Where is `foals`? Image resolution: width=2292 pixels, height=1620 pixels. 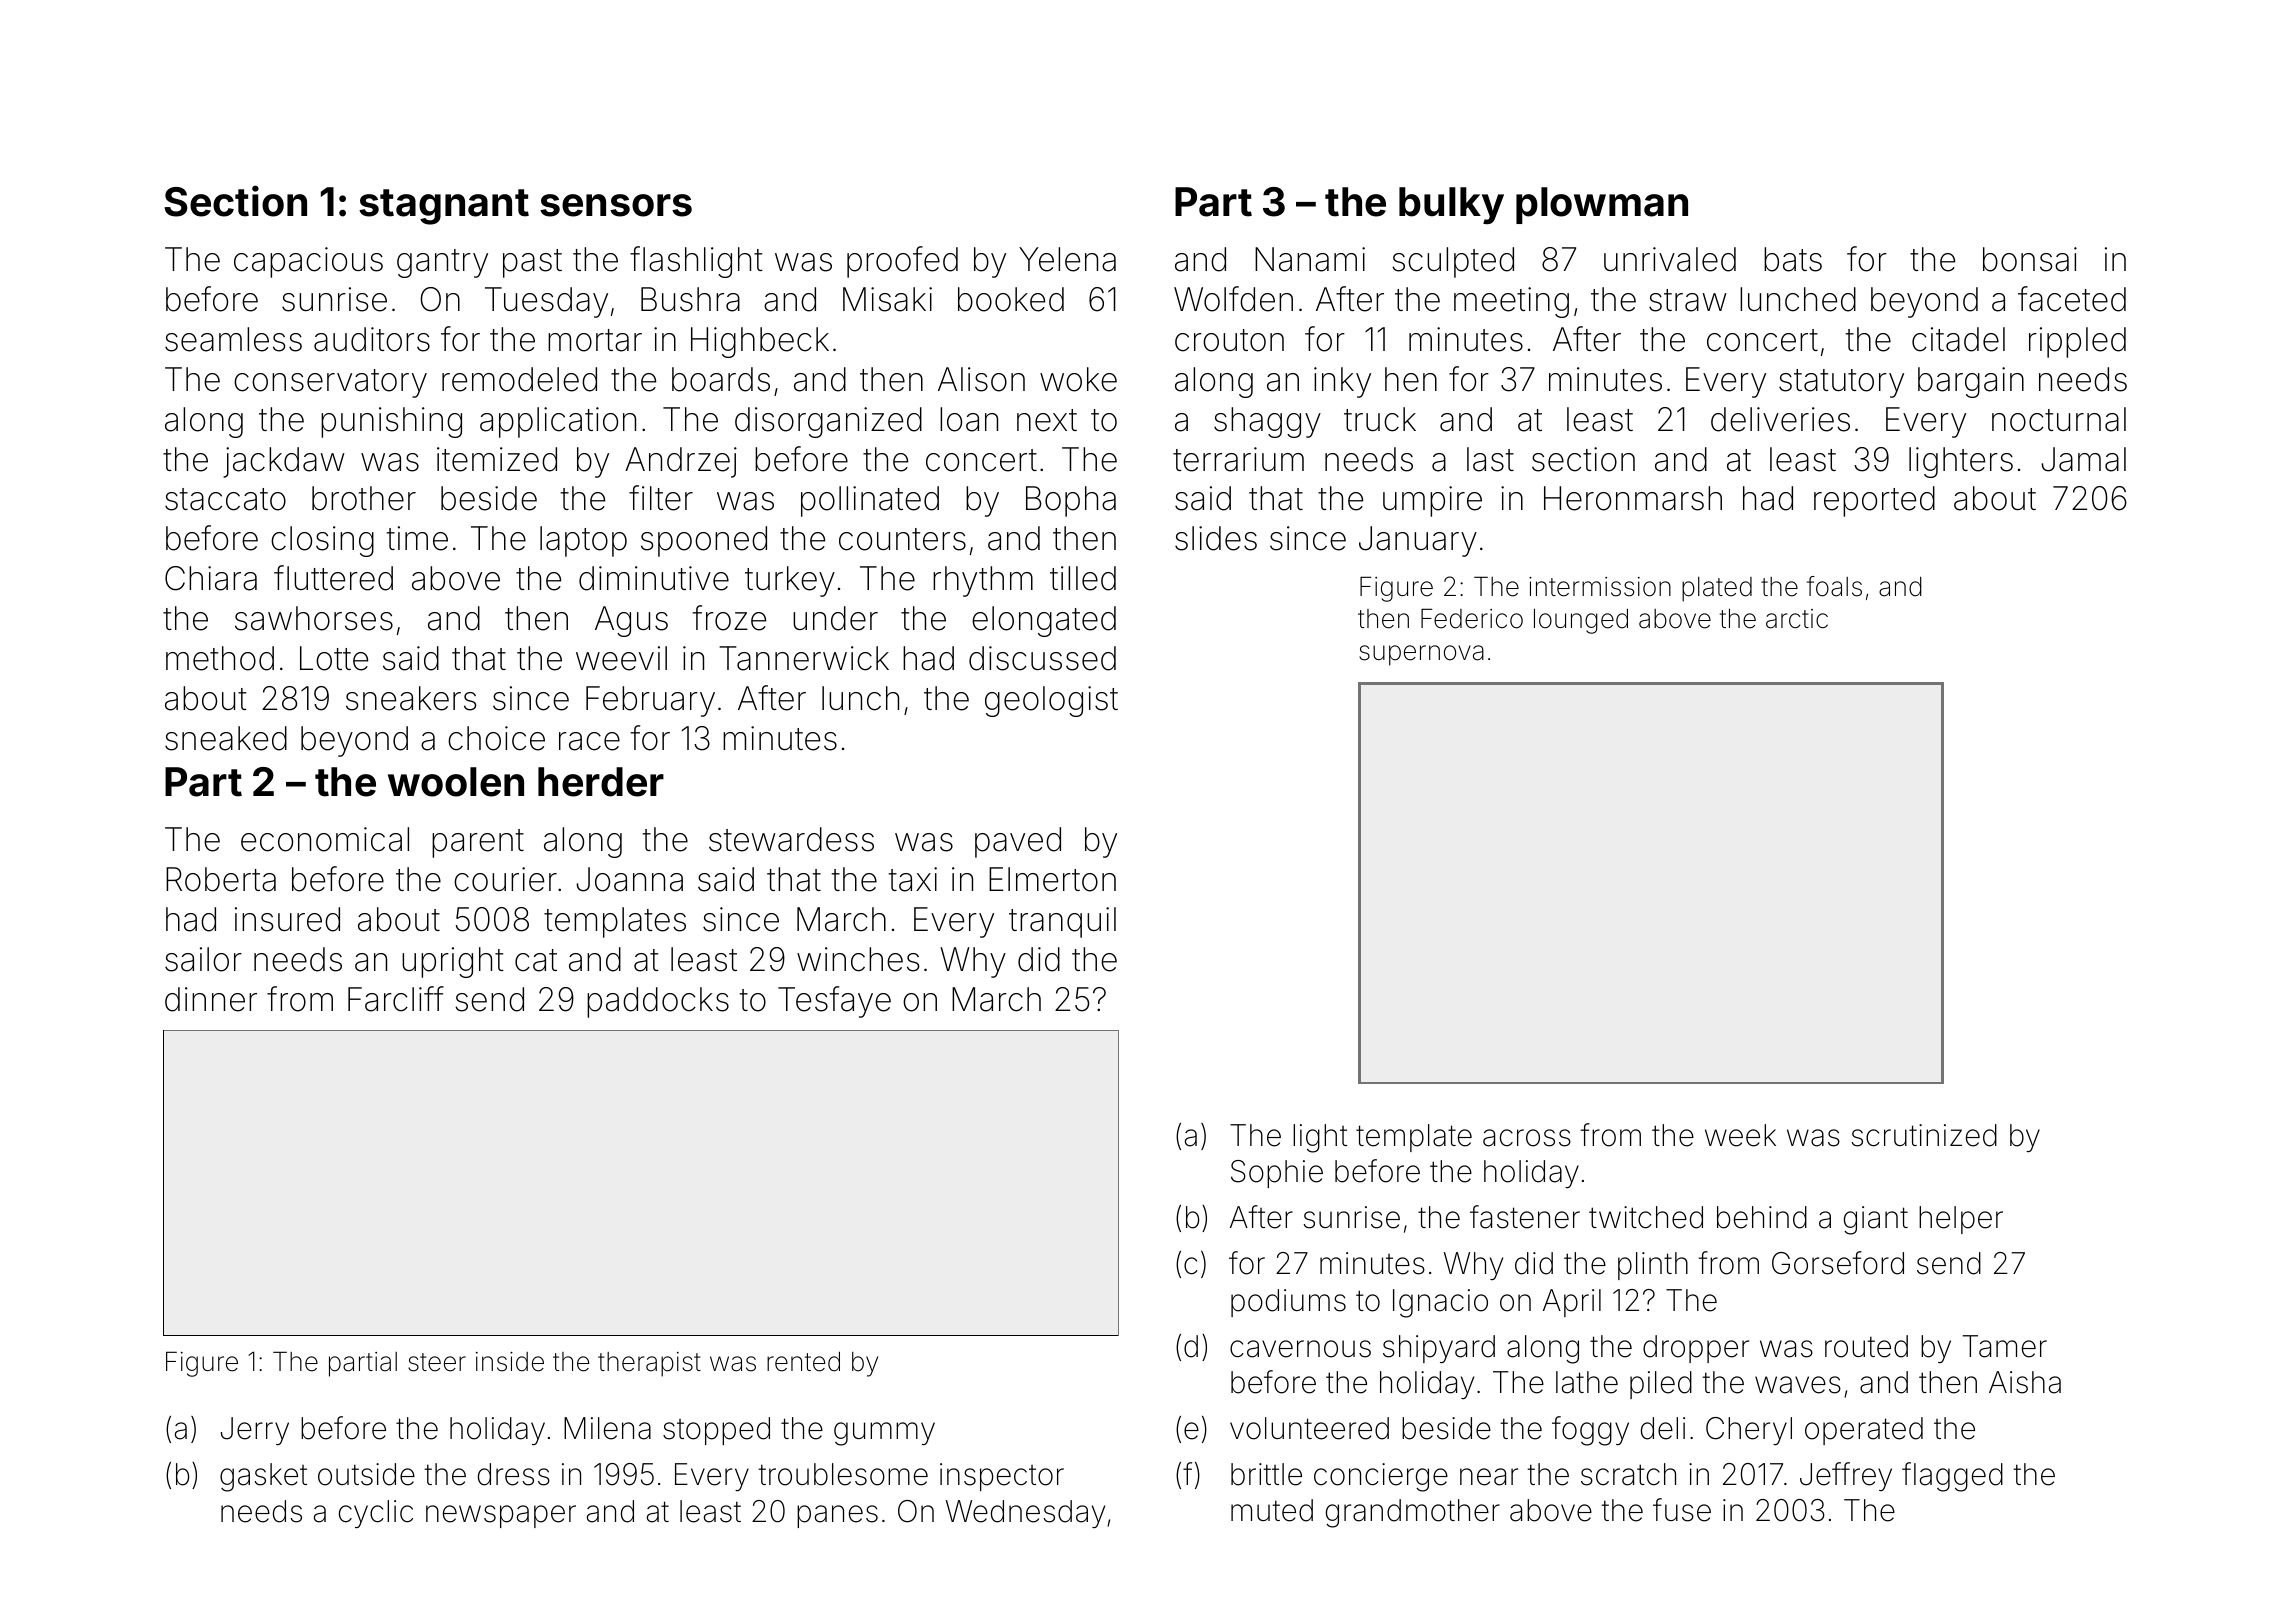 foals is located at coordinates (1834, 586).
